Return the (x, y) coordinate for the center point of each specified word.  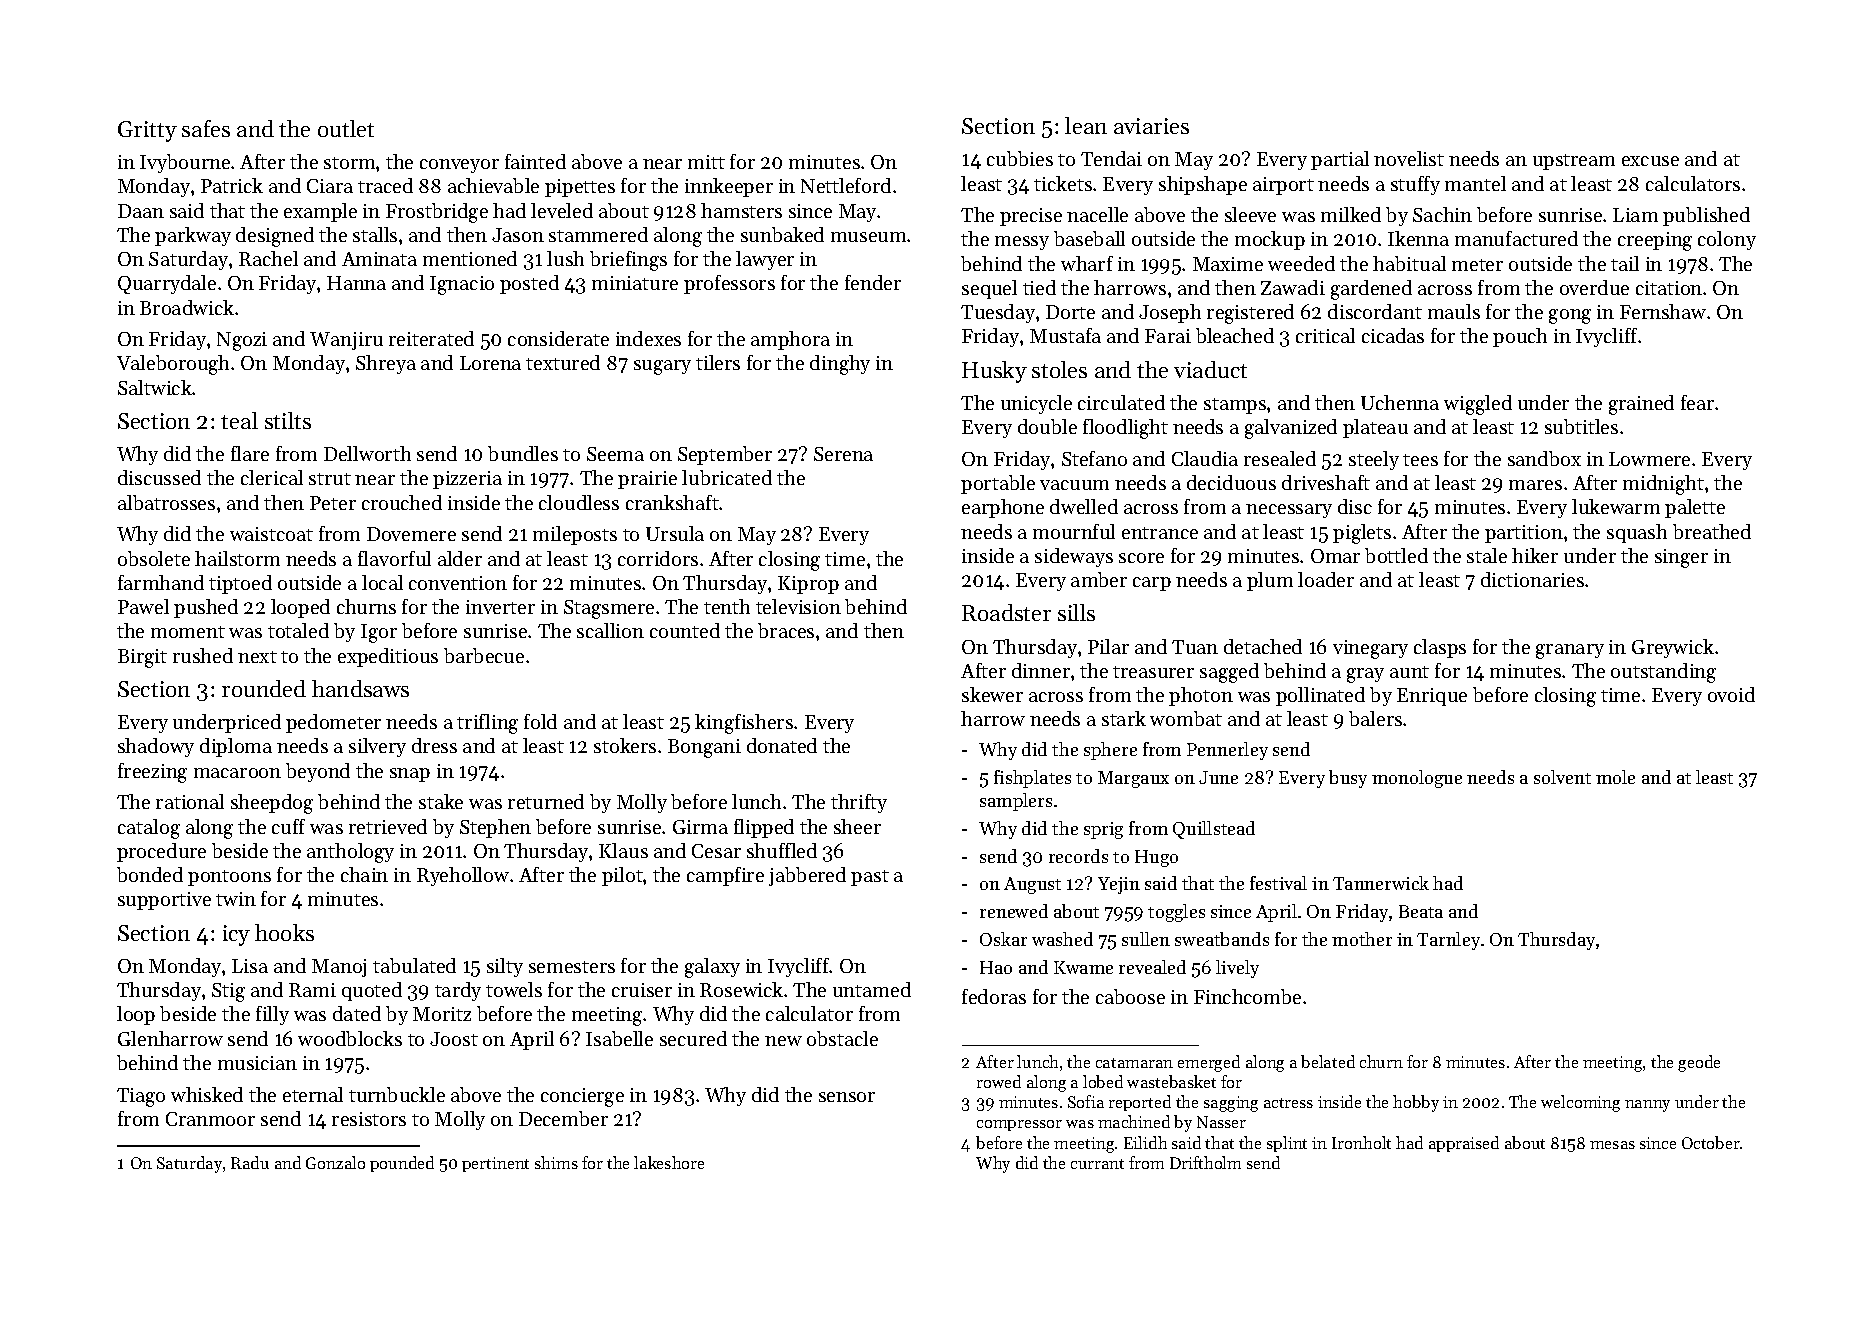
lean (1086, 125)
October (1711, 1142)
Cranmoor (210, 1119)
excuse (1650, 161)
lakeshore (669, 1162)
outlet (346, 128)
